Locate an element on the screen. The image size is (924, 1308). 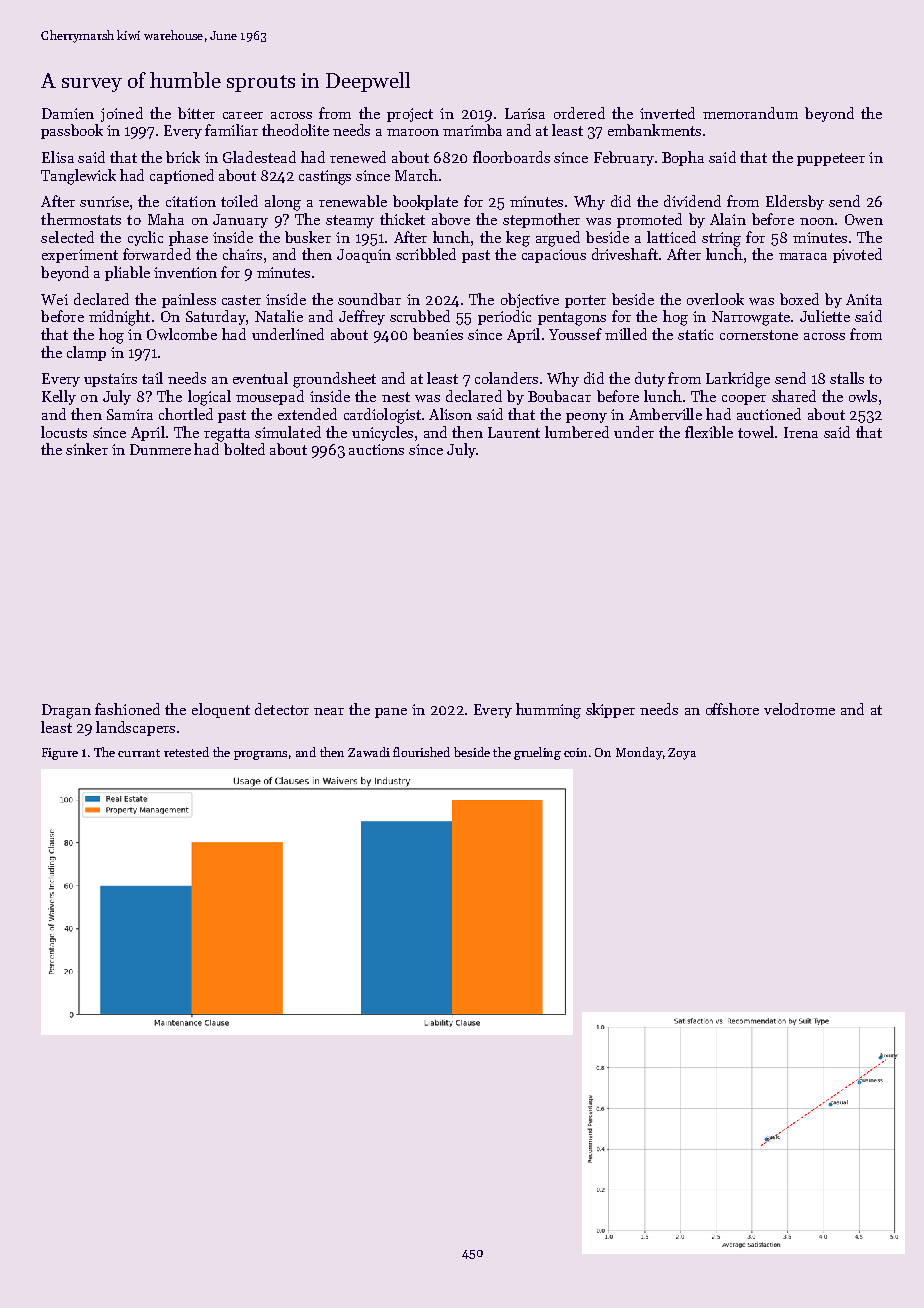
ordered is located at coordinates (579, 113).
